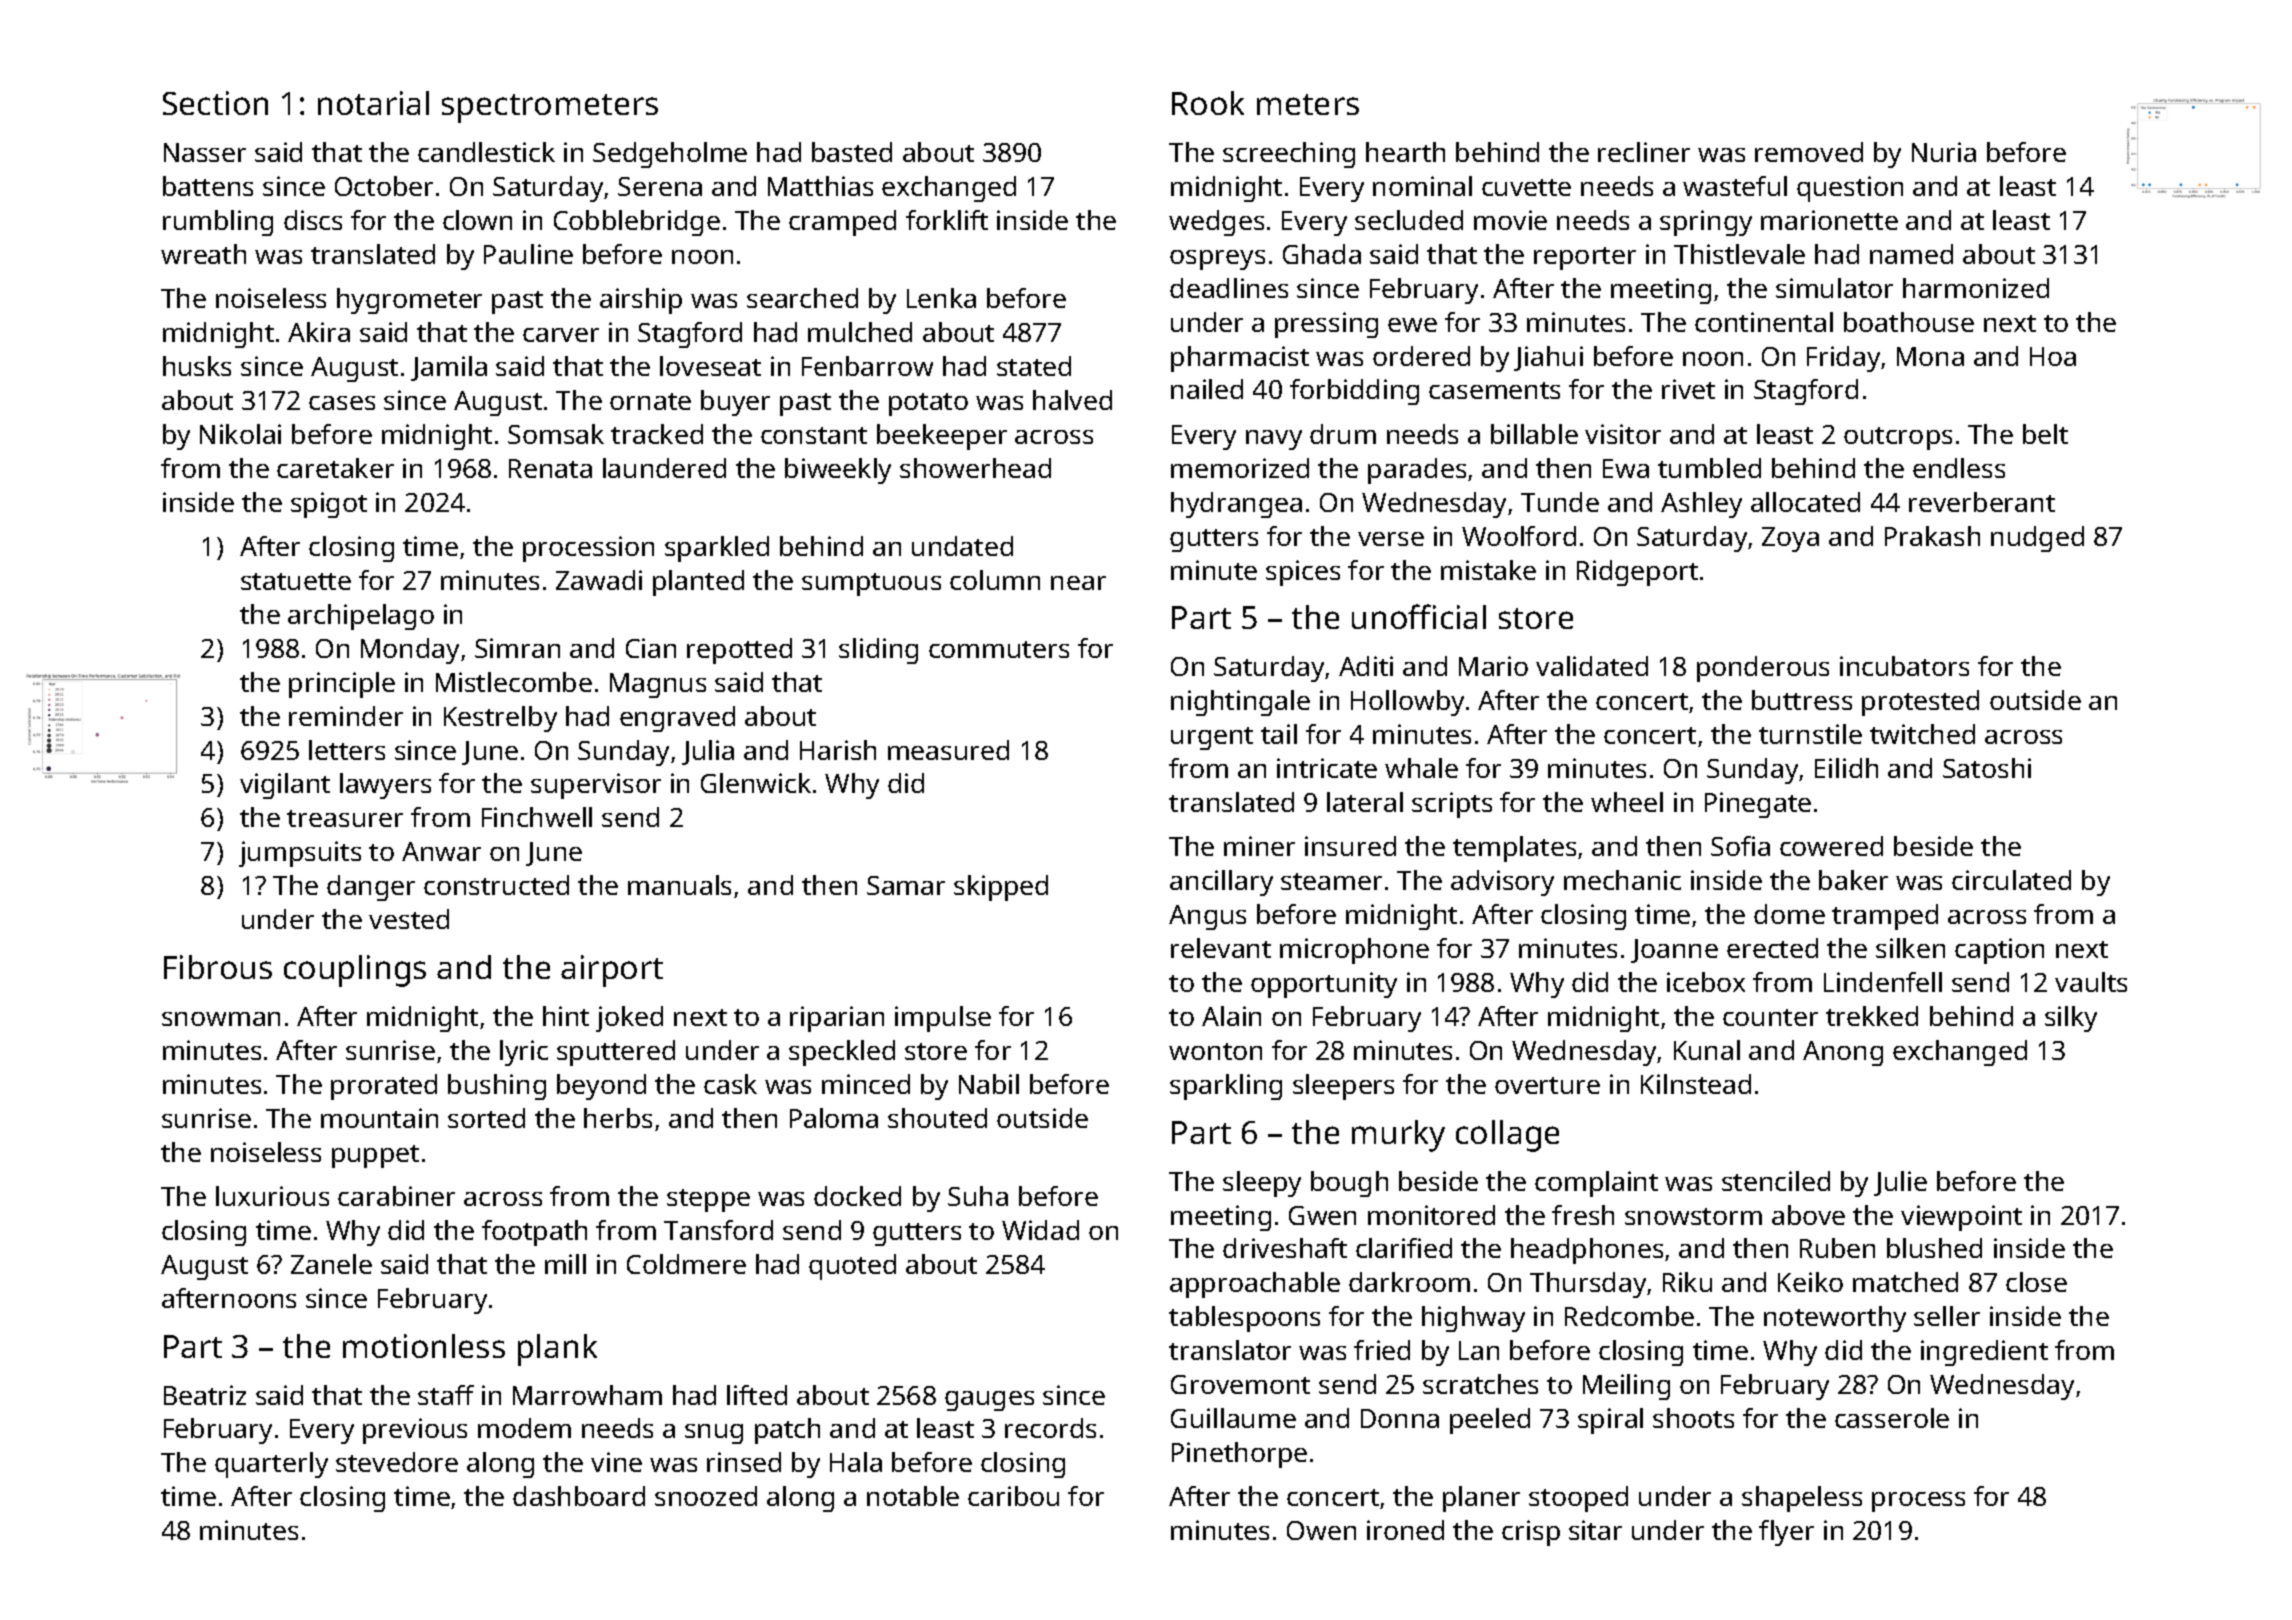 This page has width=2292, height=1620. What do you see at coordinates (1900, 1183) in the page?
I see `Julie` at bounding box center [1900, 1183].
